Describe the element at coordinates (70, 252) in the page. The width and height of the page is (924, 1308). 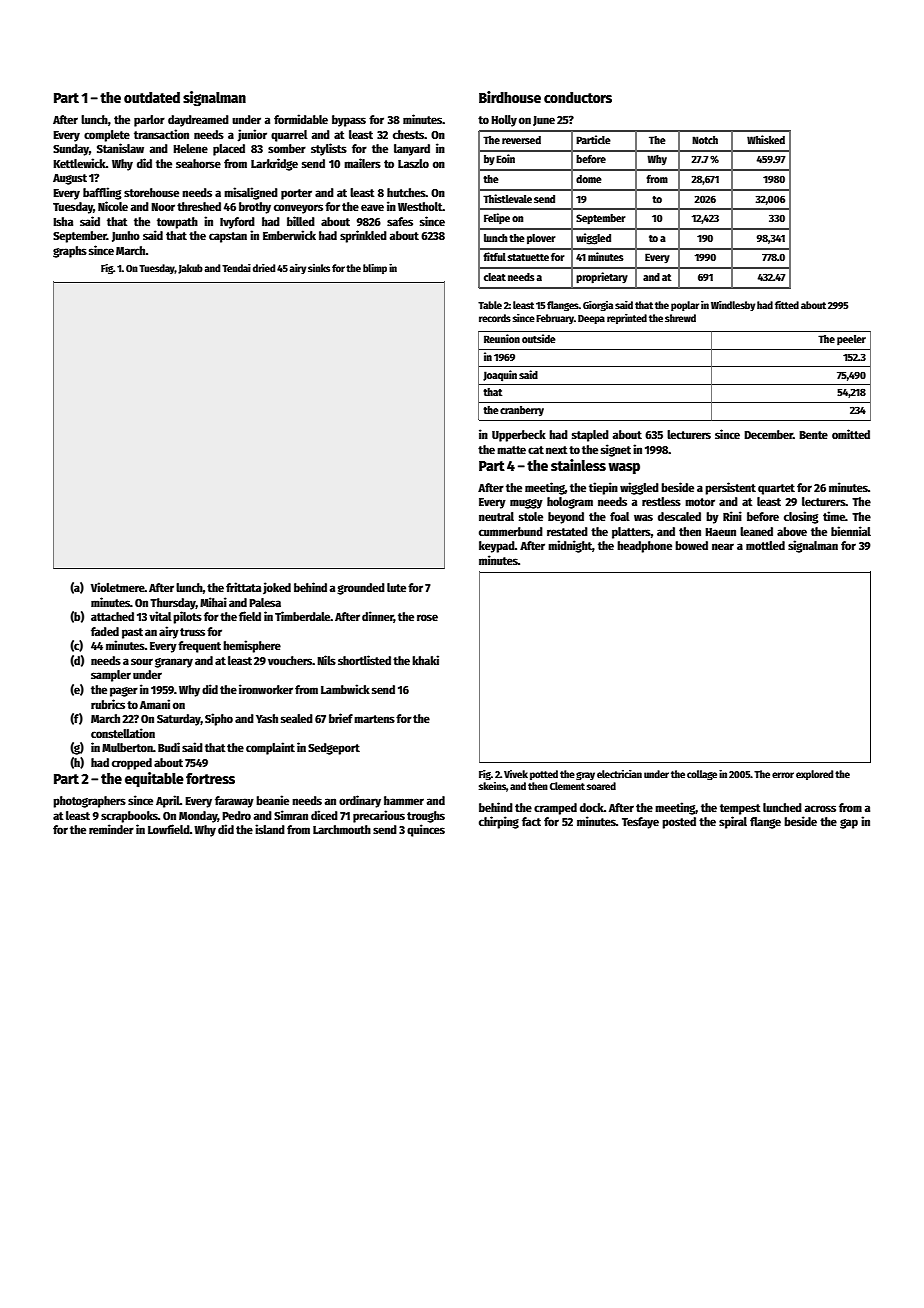
I see `graphs` at that location.
